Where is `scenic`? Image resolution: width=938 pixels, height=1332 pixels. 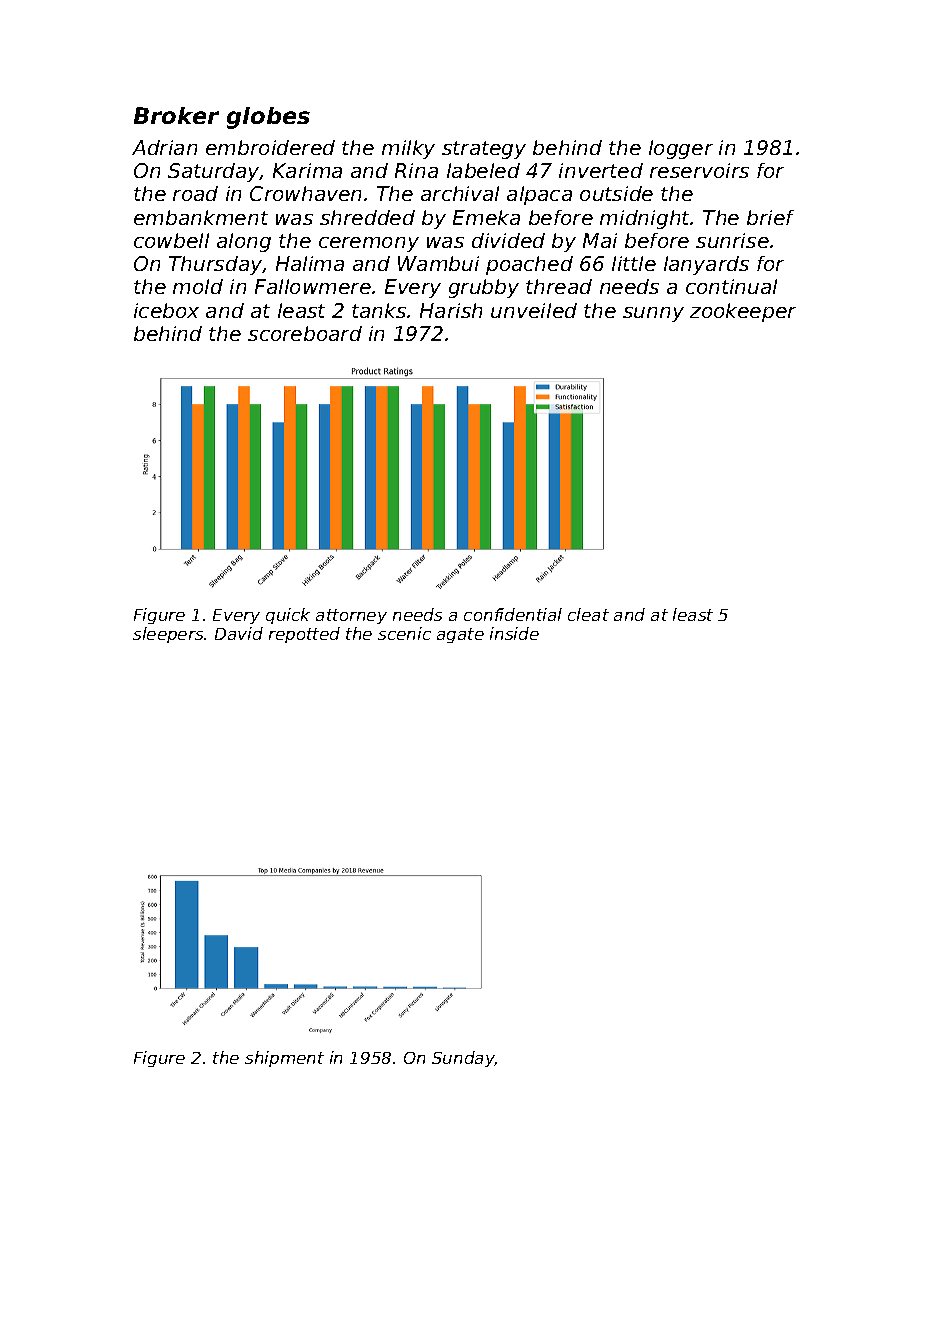
scenic is located at coordinates (404, 633).
